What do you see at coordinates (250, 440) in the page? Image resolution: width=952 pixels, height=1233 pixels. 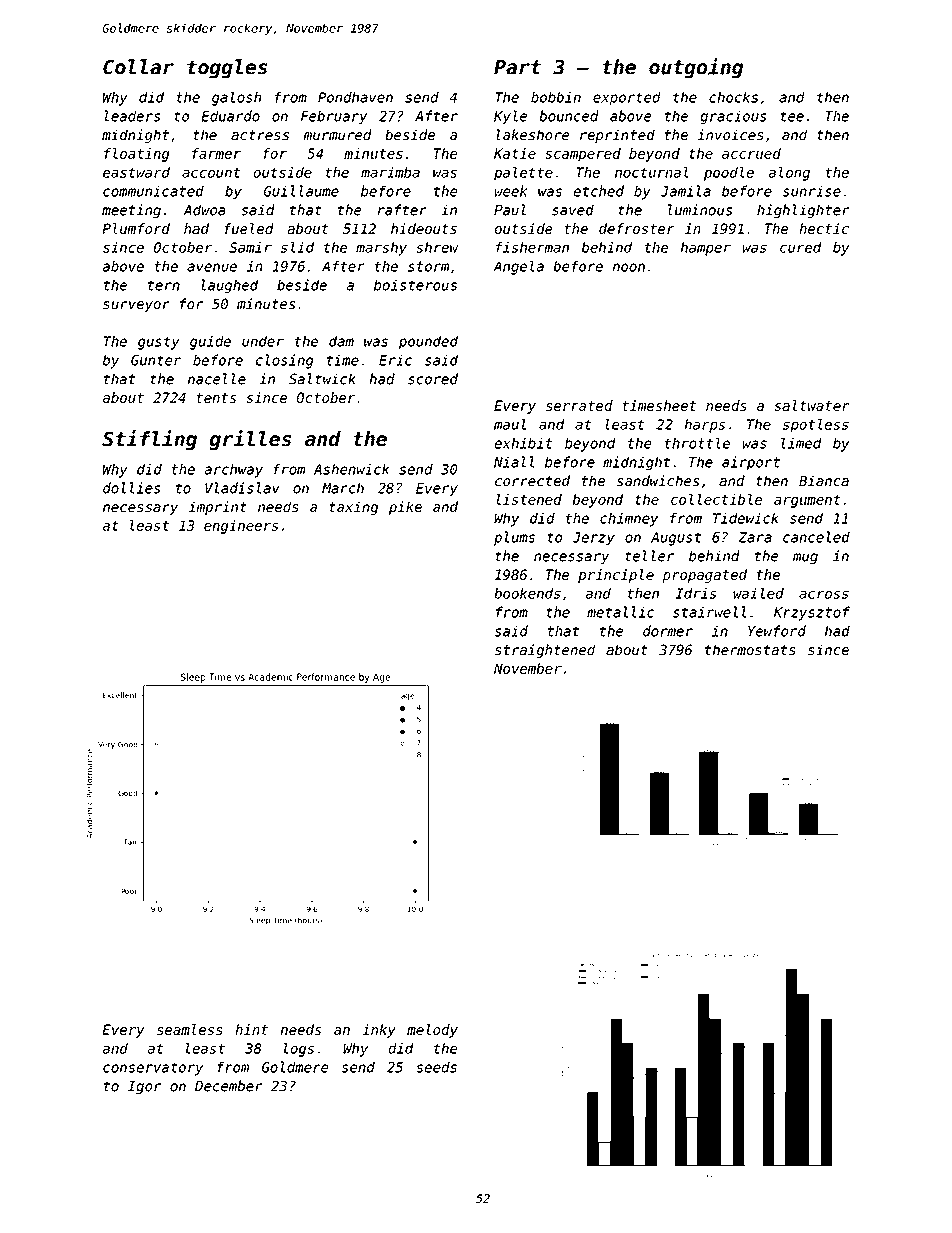 I see `grilles` at bounding box center [250, 440].
